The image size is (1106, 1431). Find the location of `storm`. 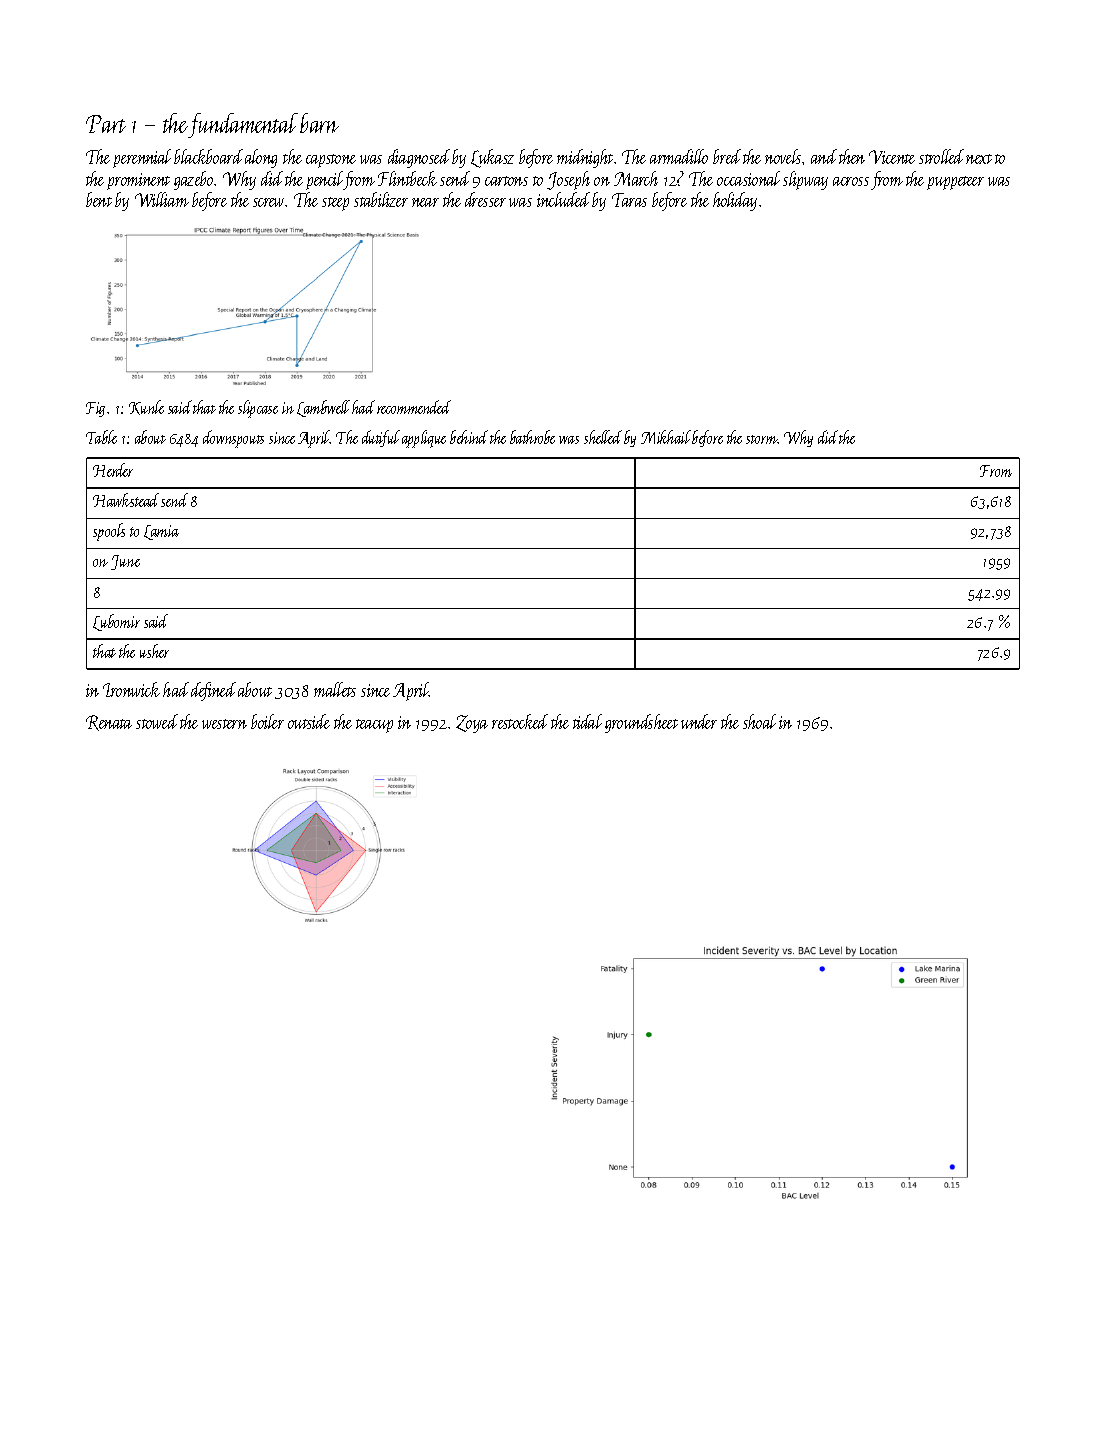

storm is located at coordinates (762, 439).
